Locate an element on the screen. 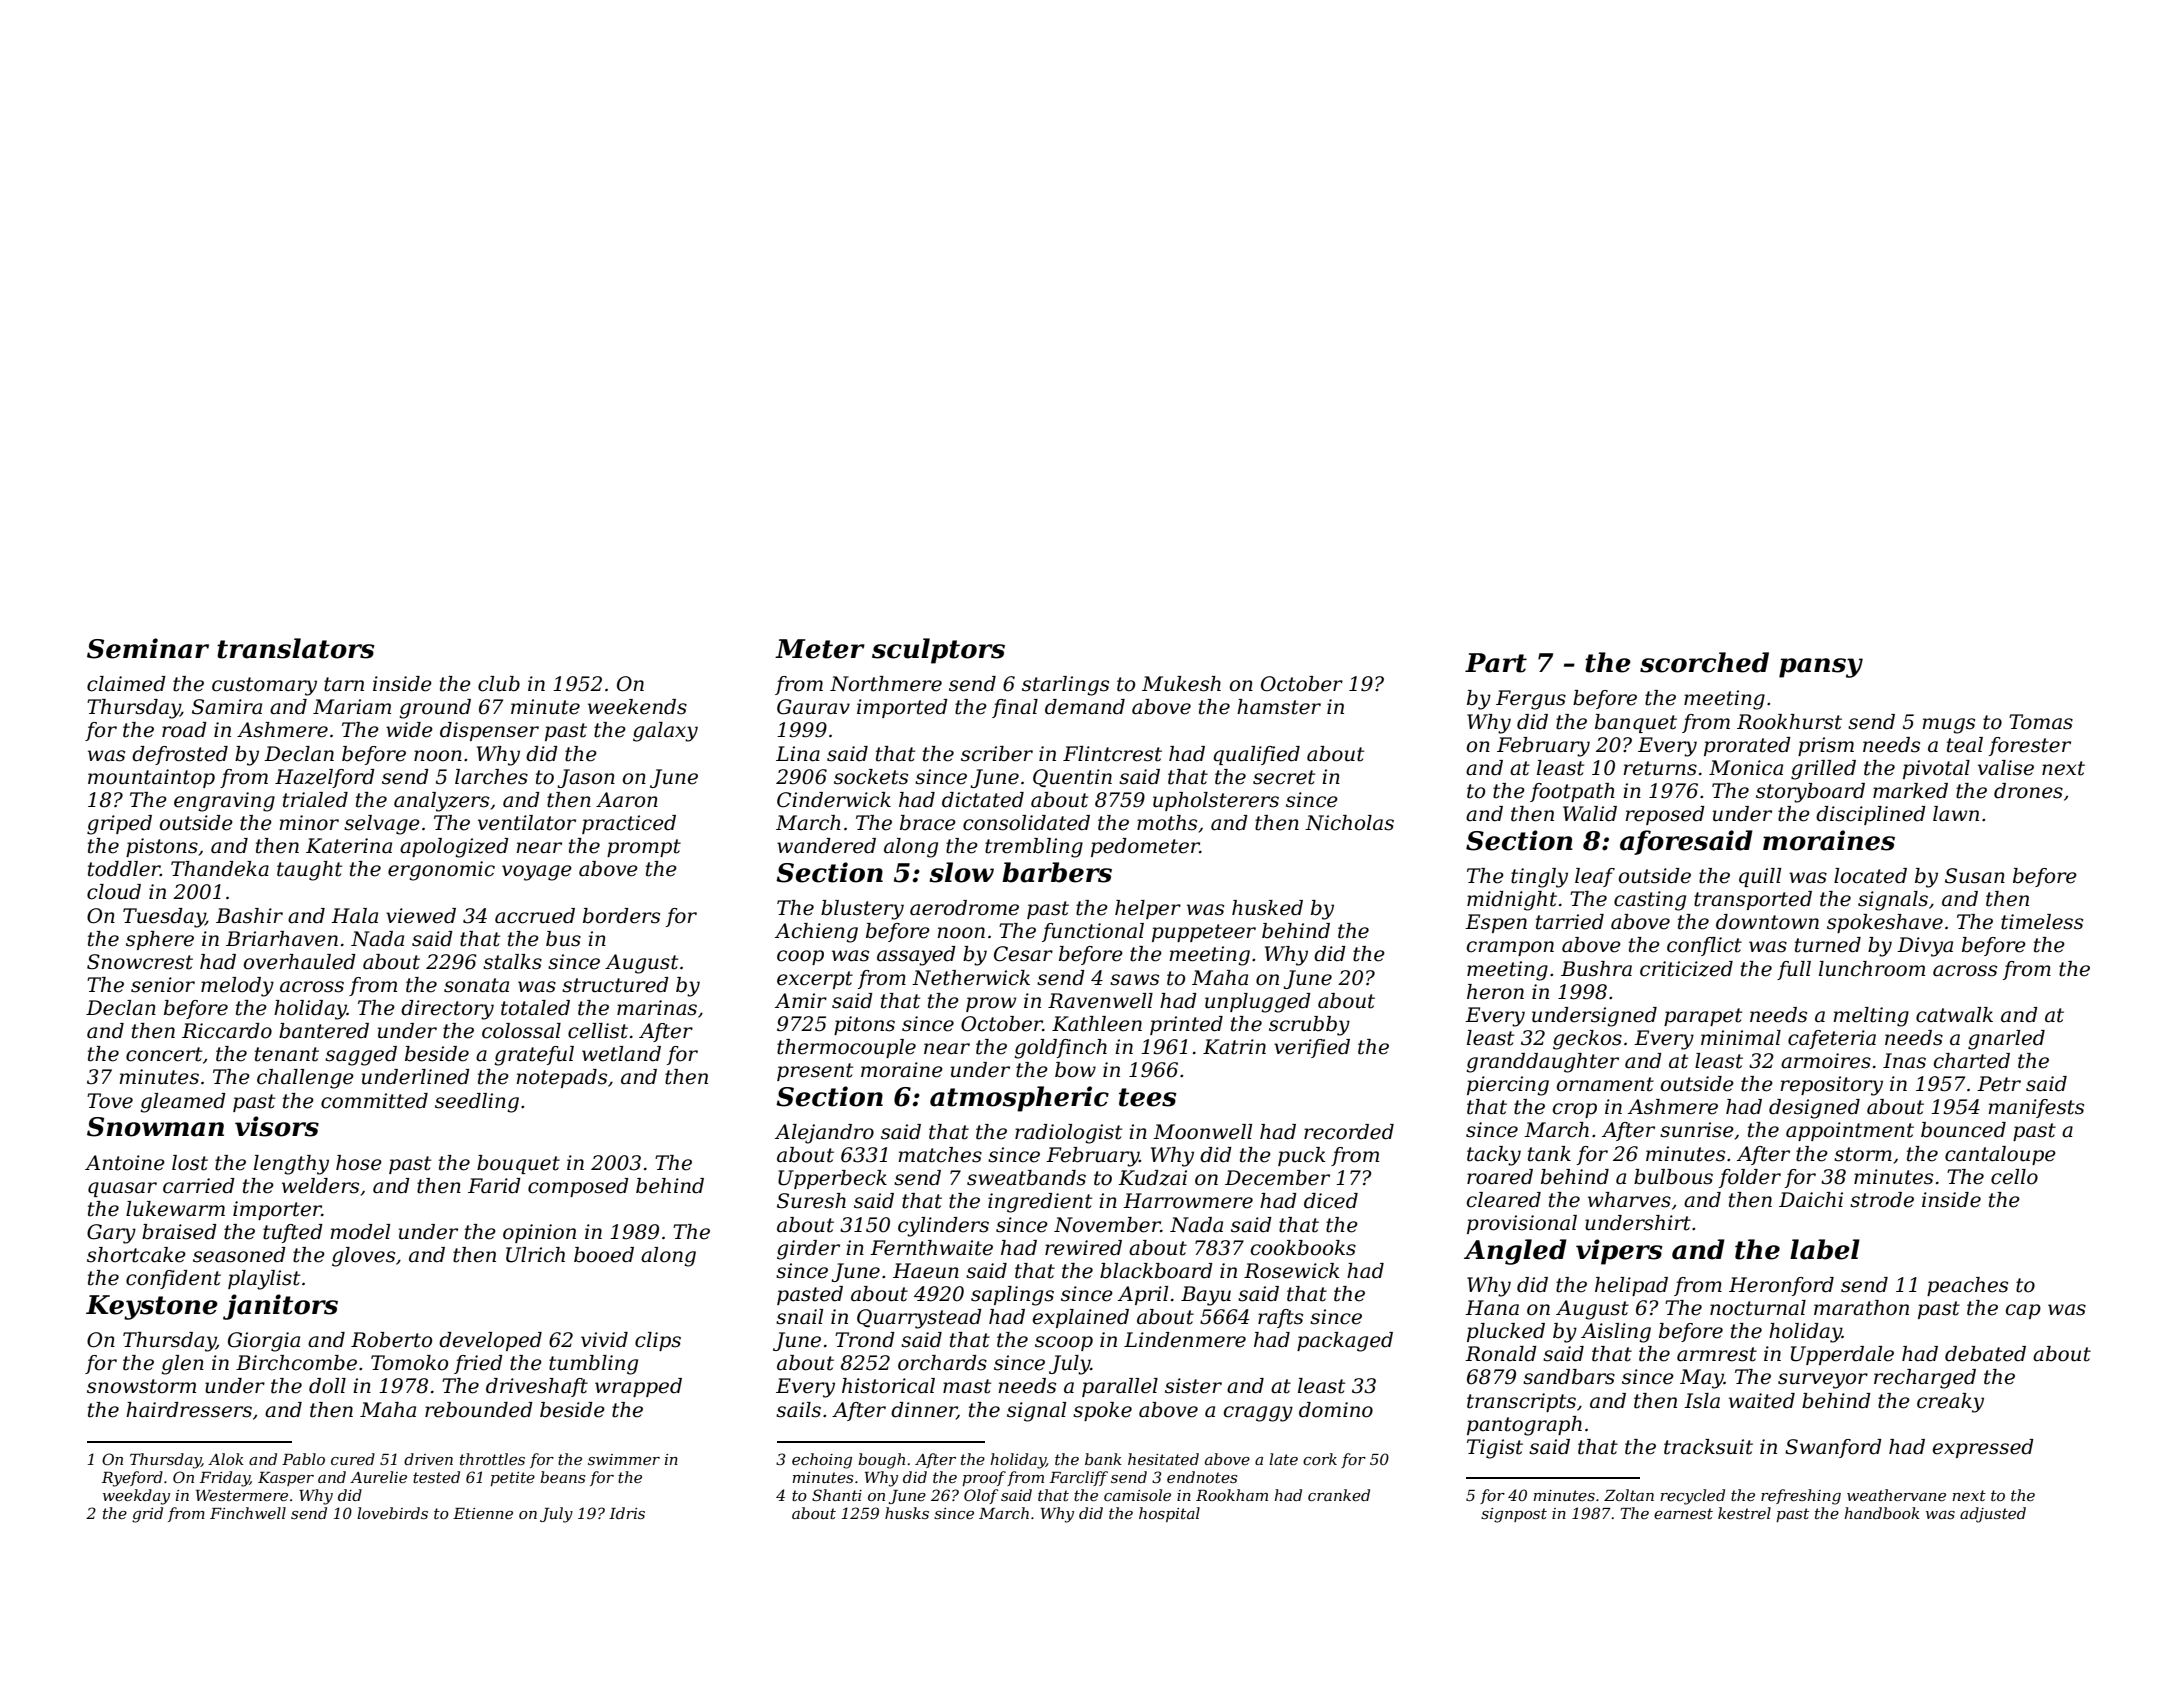 Image resolution: width=2178 pixels, height=1683 pixels. translators is located at coordinates (296, 648).
